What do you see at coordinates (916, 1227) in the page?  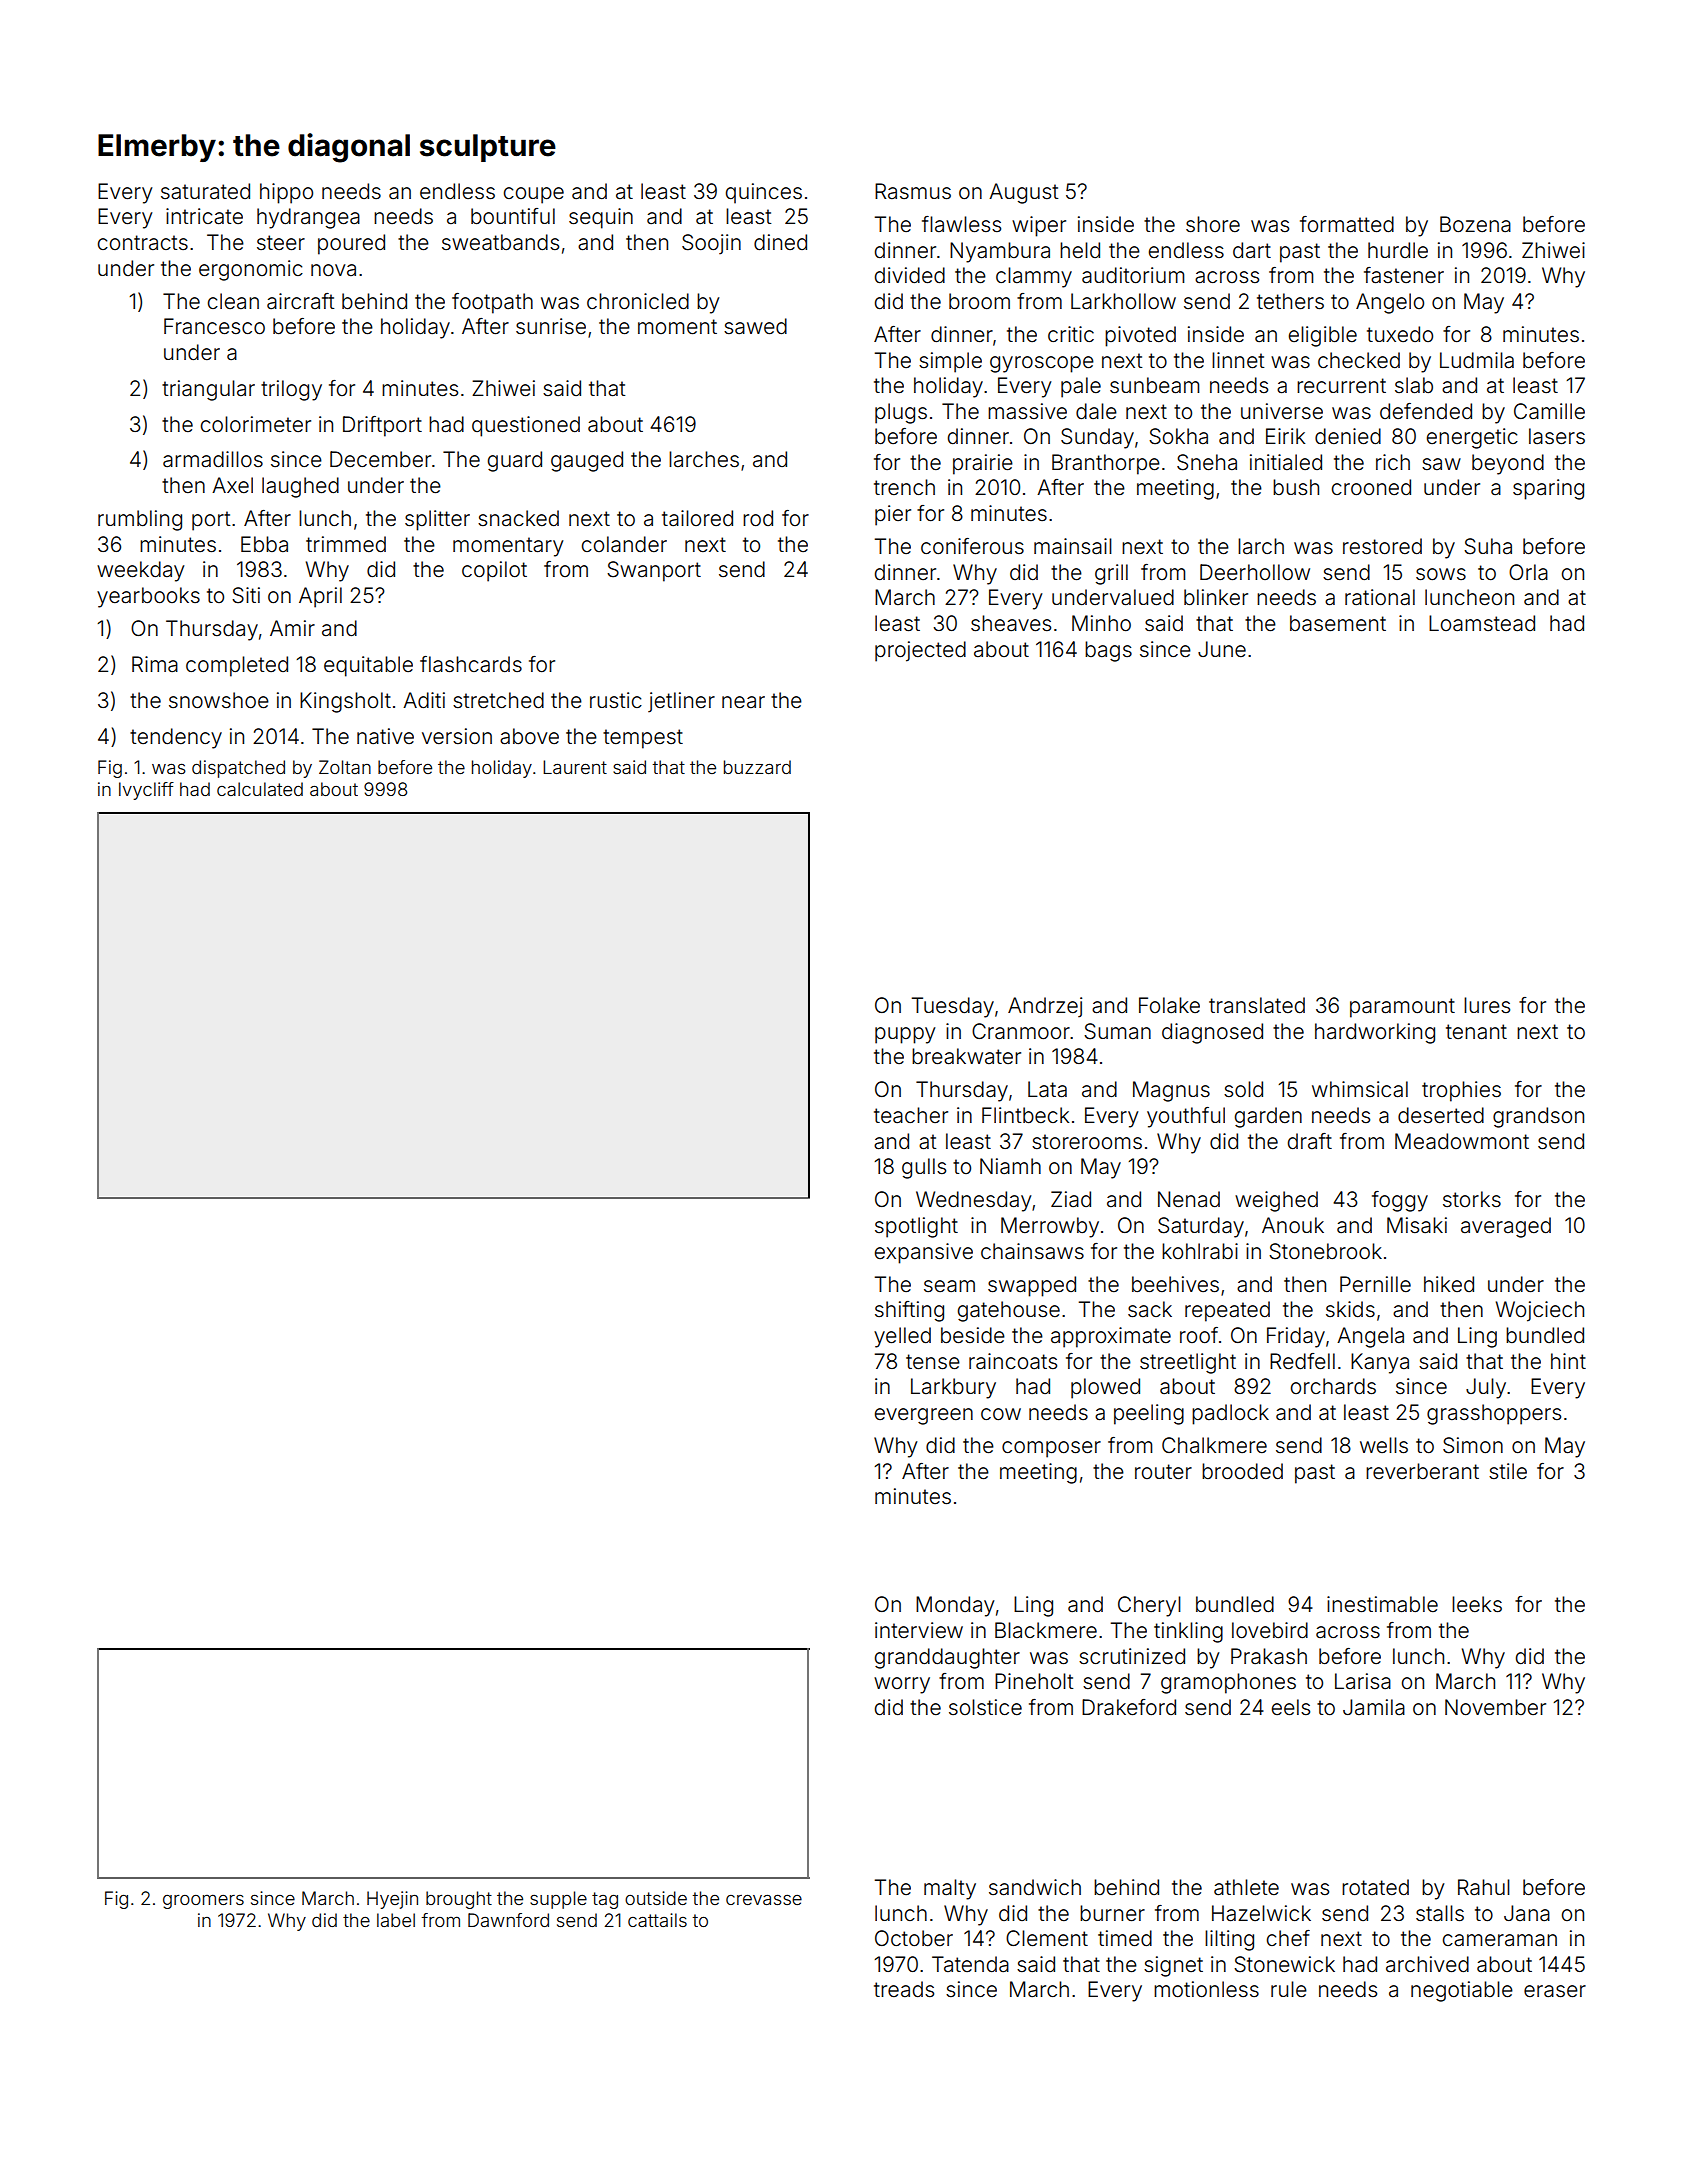 I see `spotlight` at bounding box center [916, 1227].
